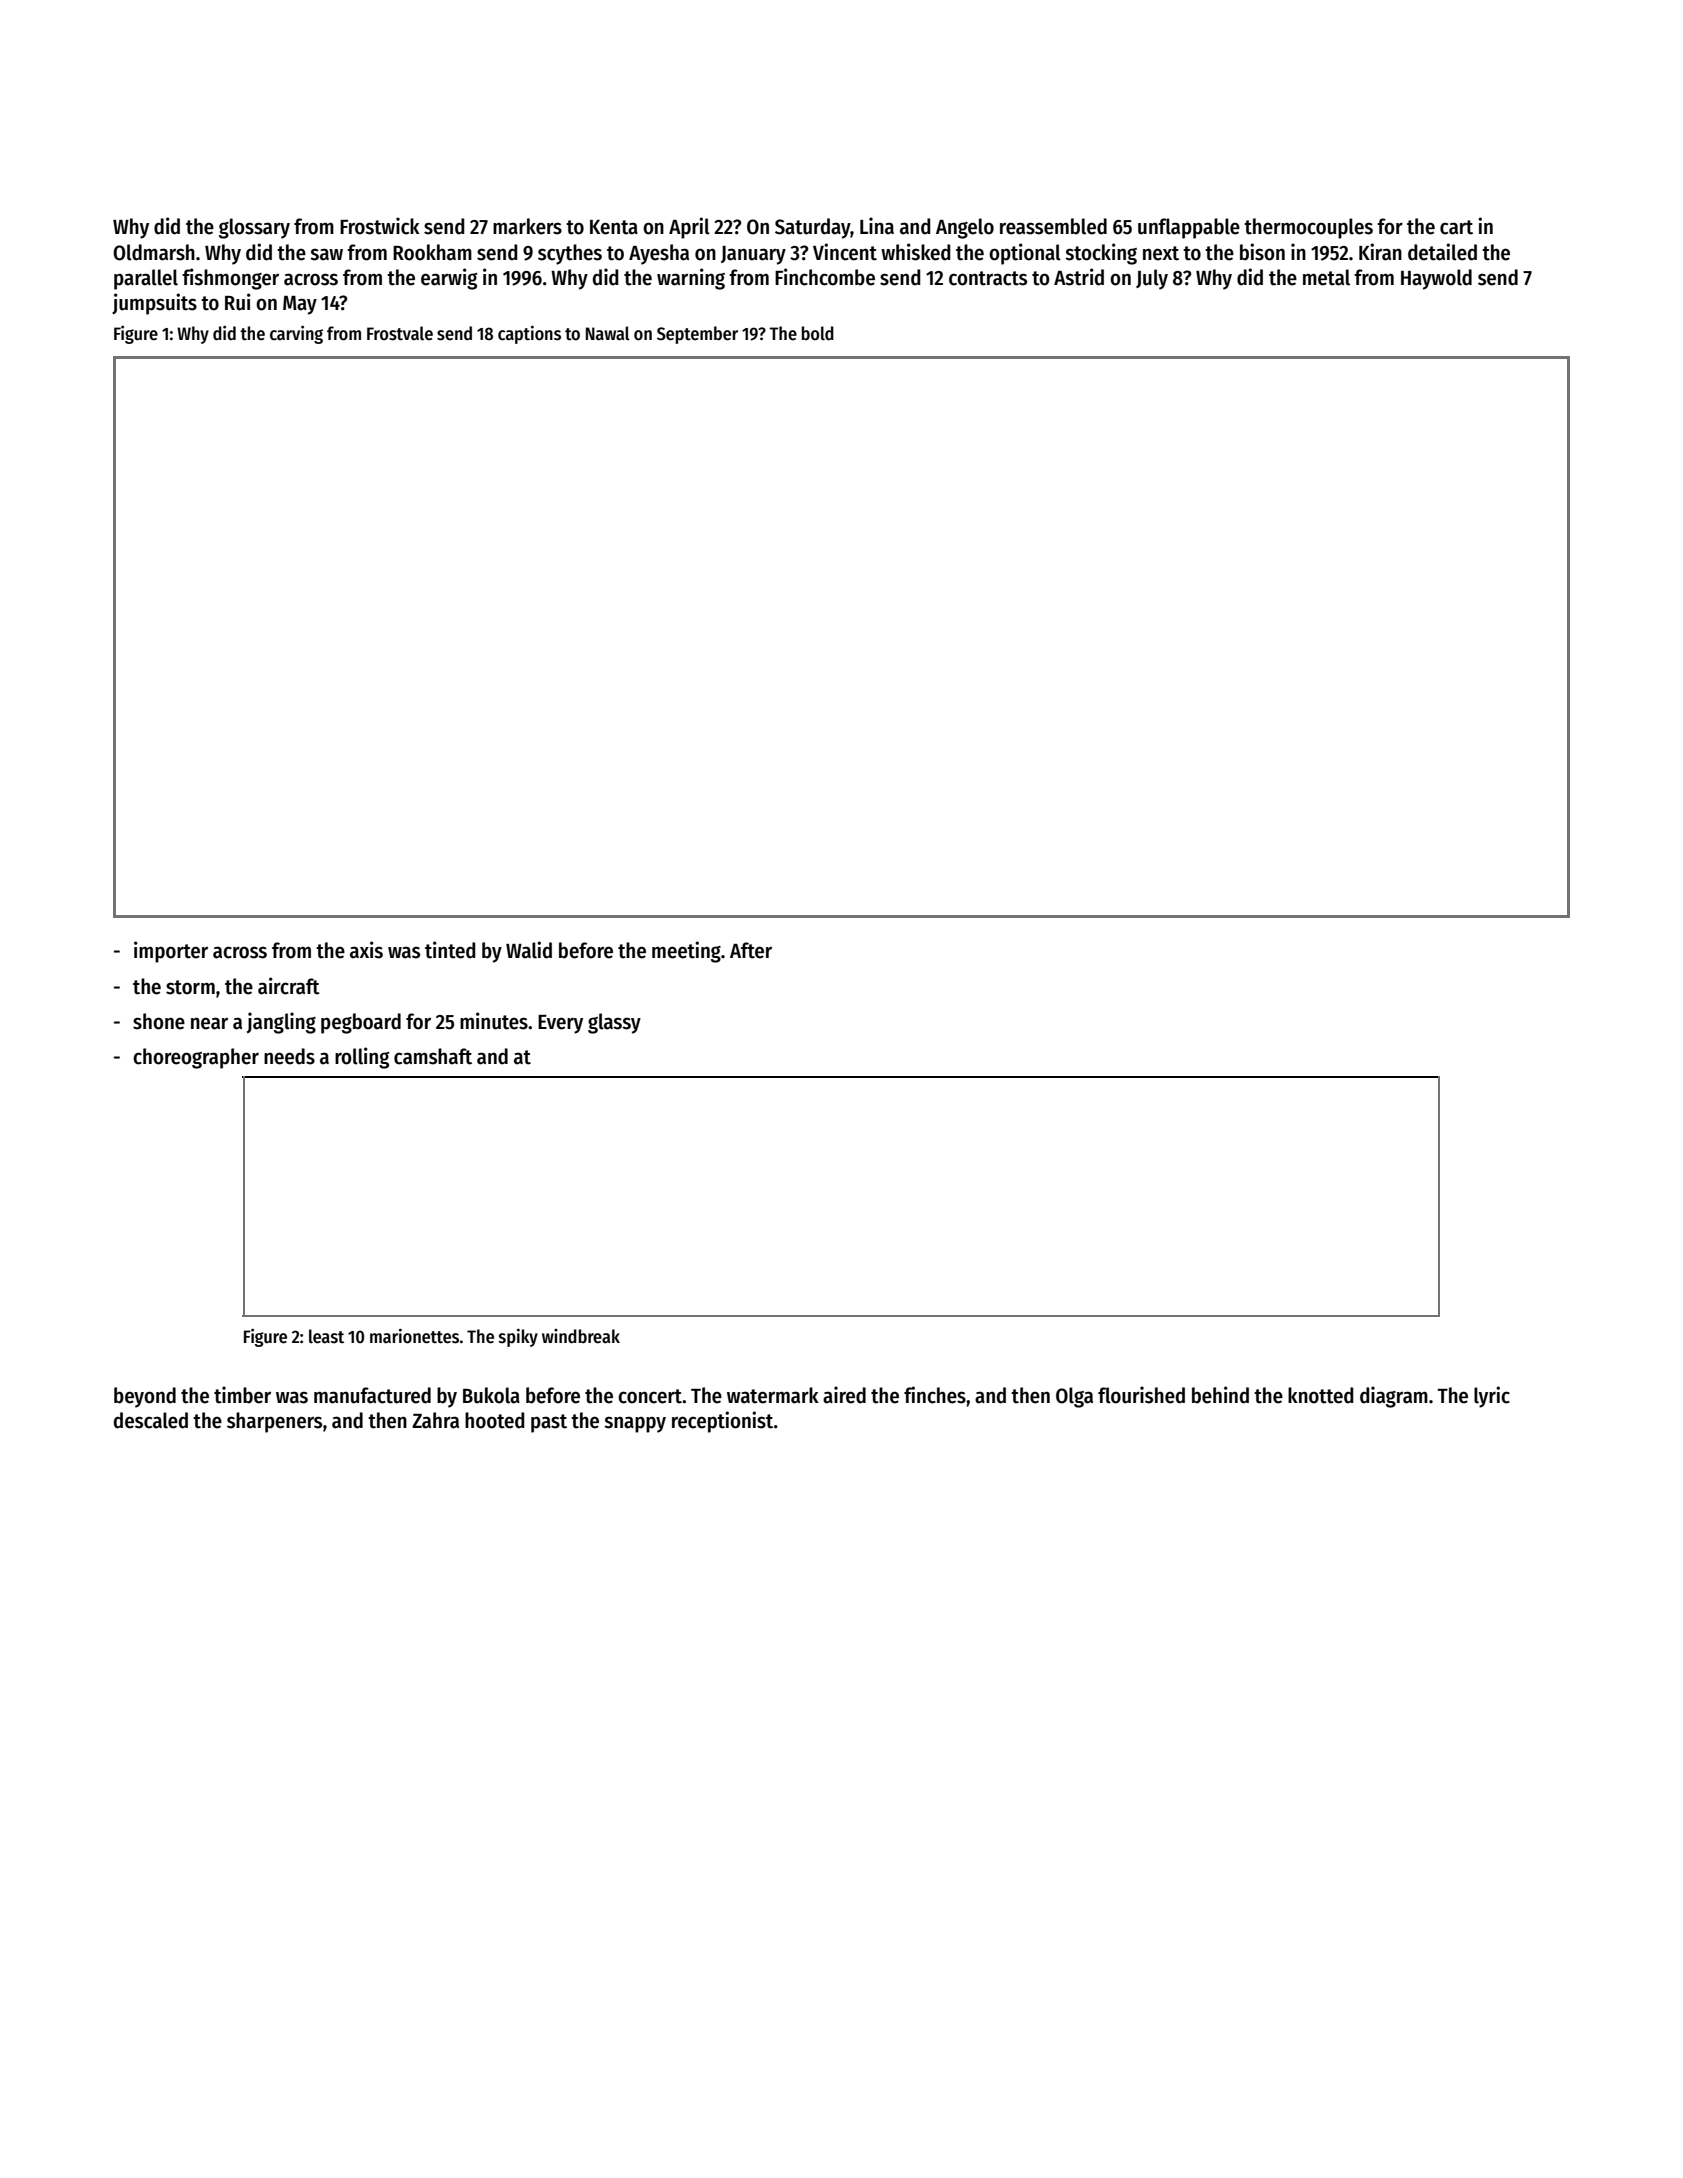 This screenshot has width=1683, height=2178. I want to click on Walid, so click(529, 950).
